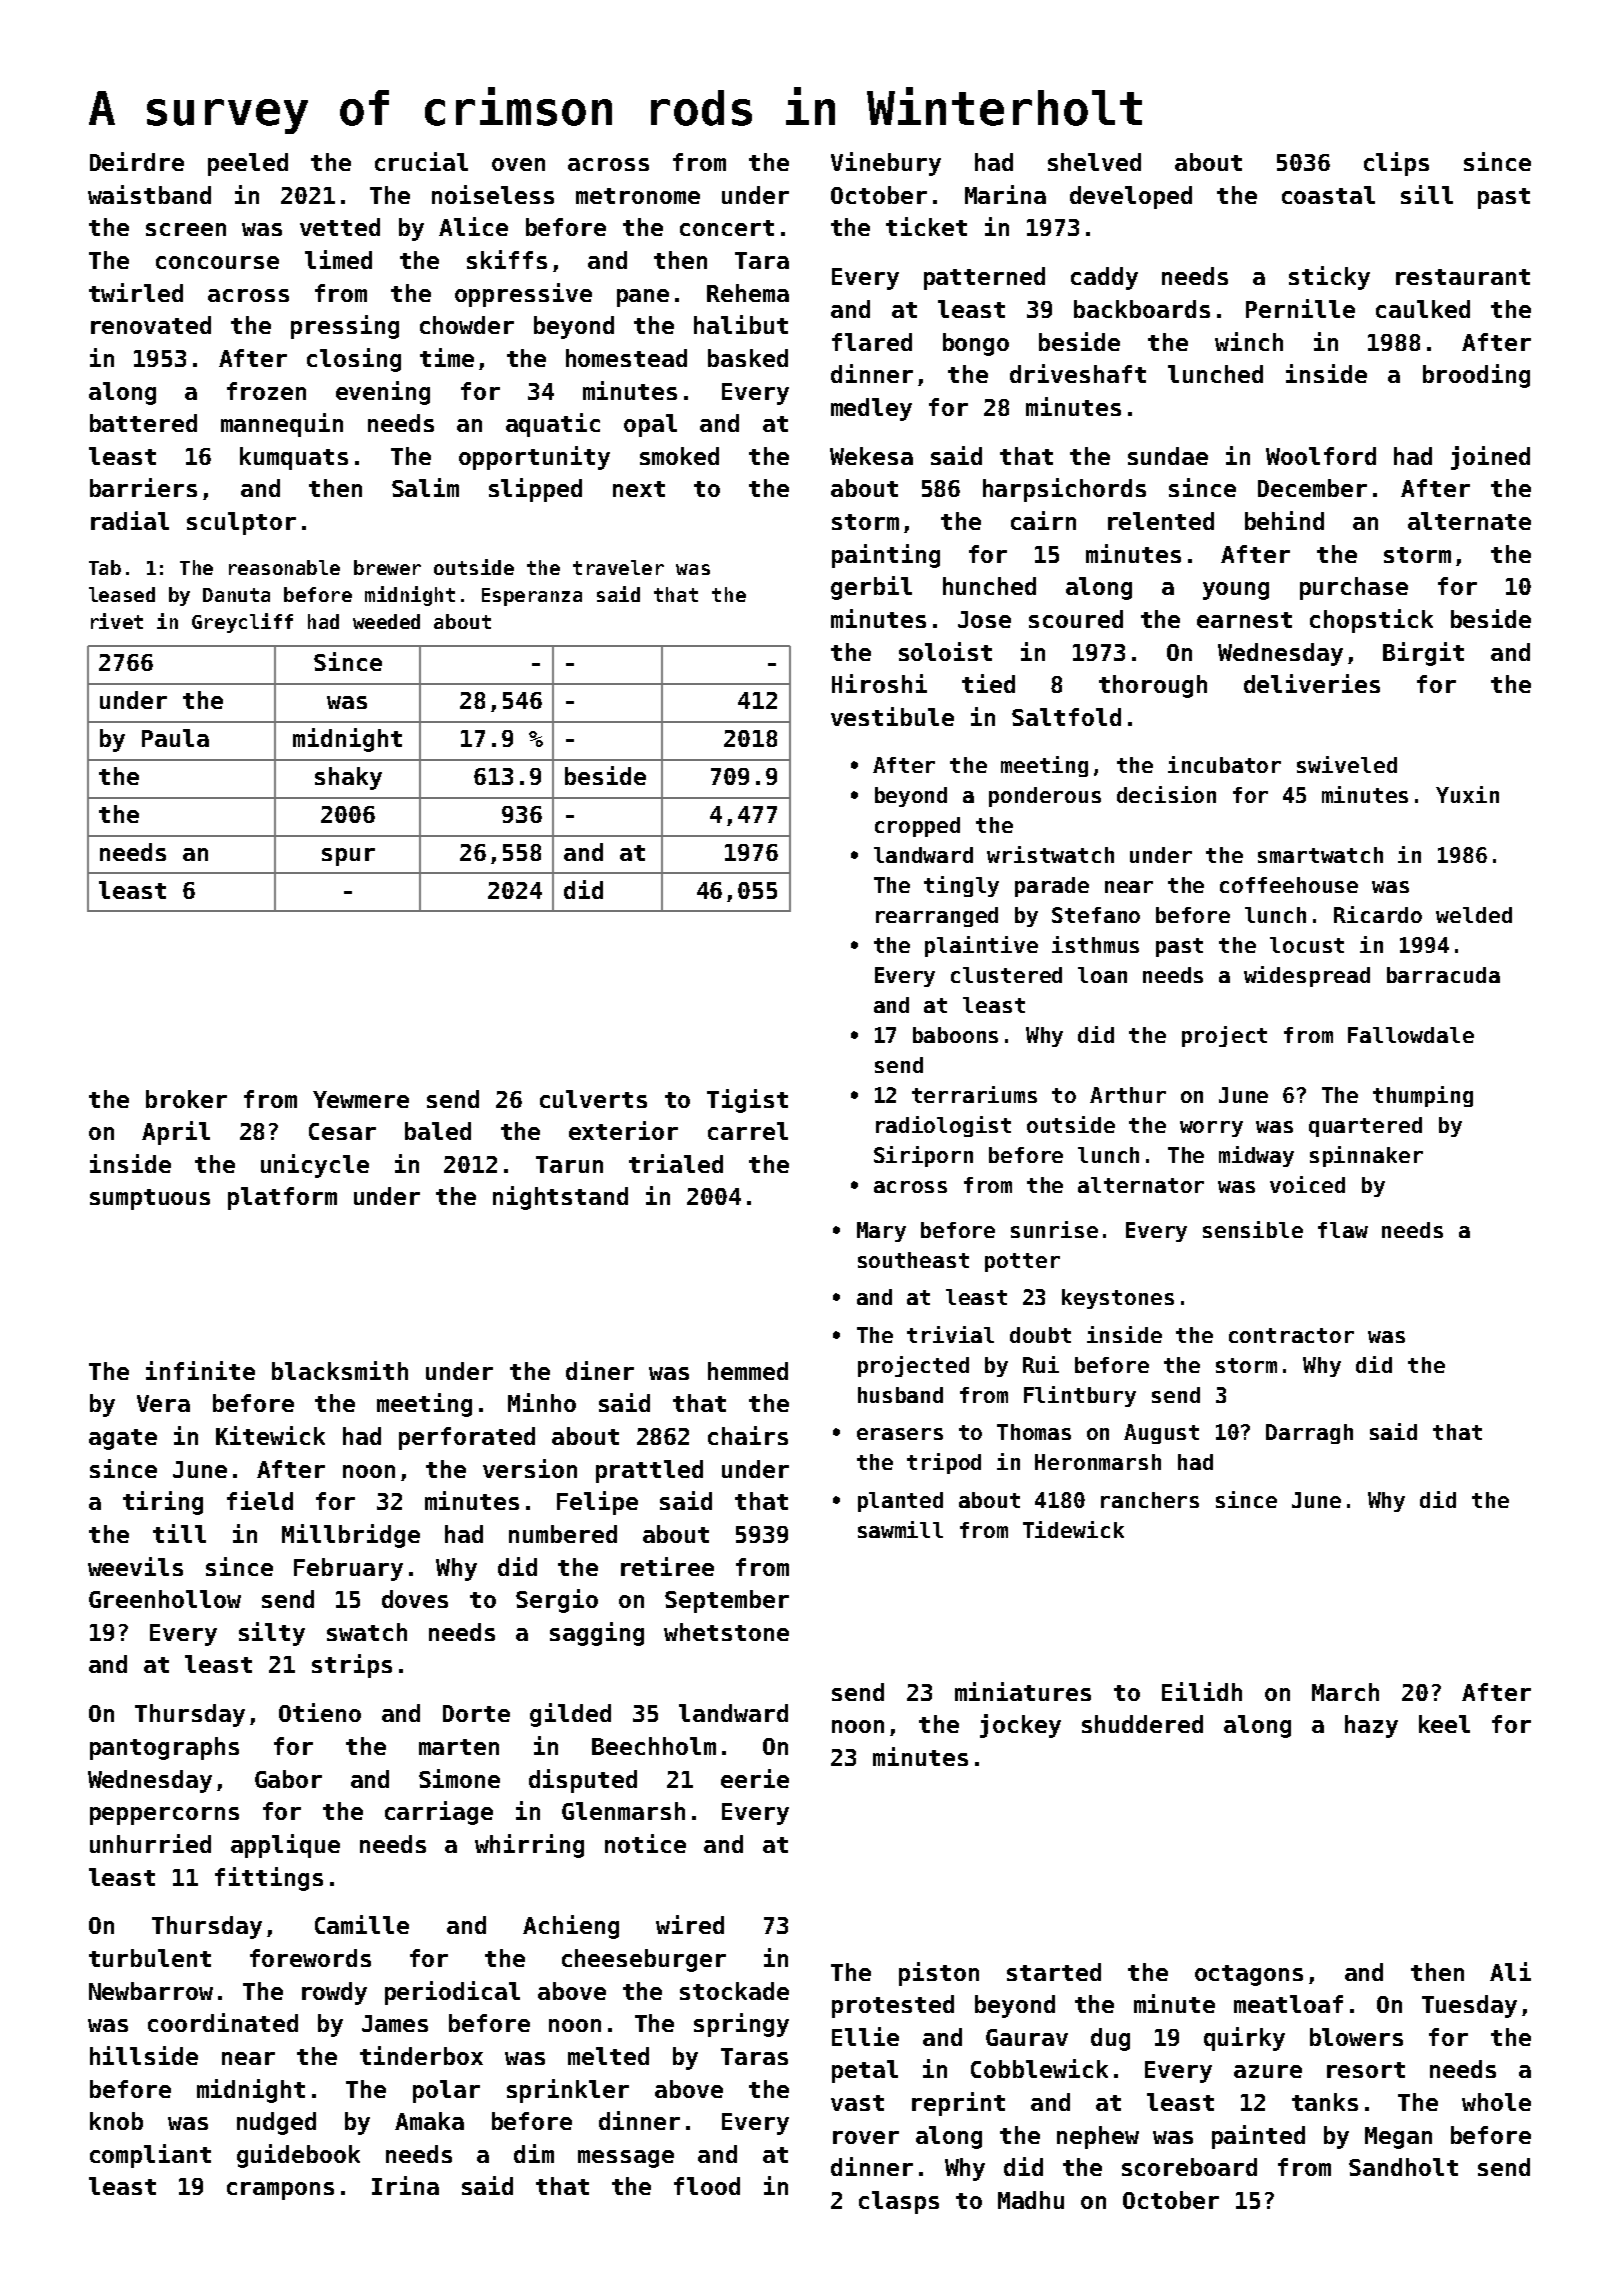  I want to click on clustered, so click(1006, 975).
